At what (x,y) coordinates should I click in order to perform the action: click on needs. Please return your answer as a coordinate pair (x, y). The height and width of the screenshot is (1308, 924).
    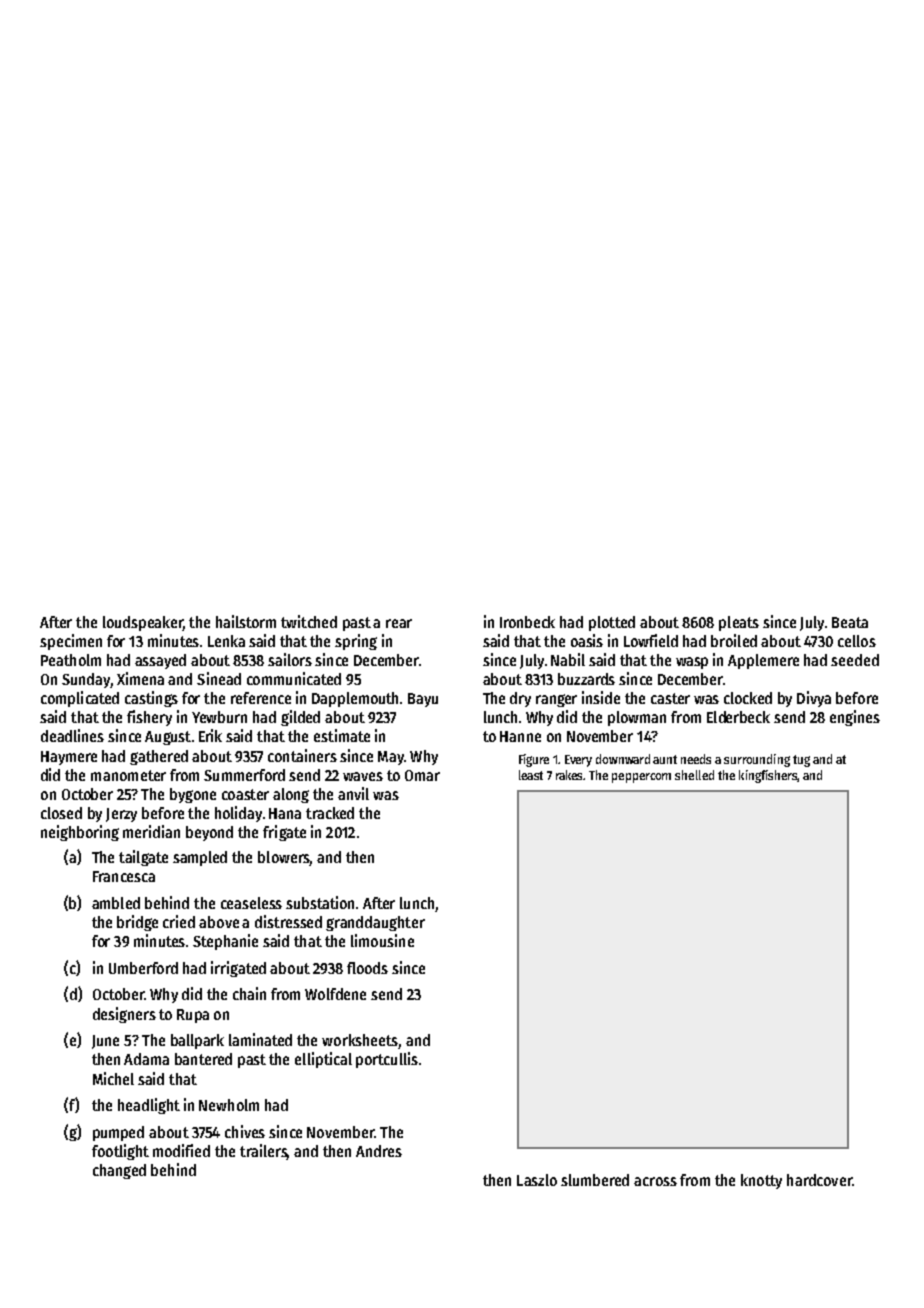
    Looking at the image, I should click on (696, 759).
